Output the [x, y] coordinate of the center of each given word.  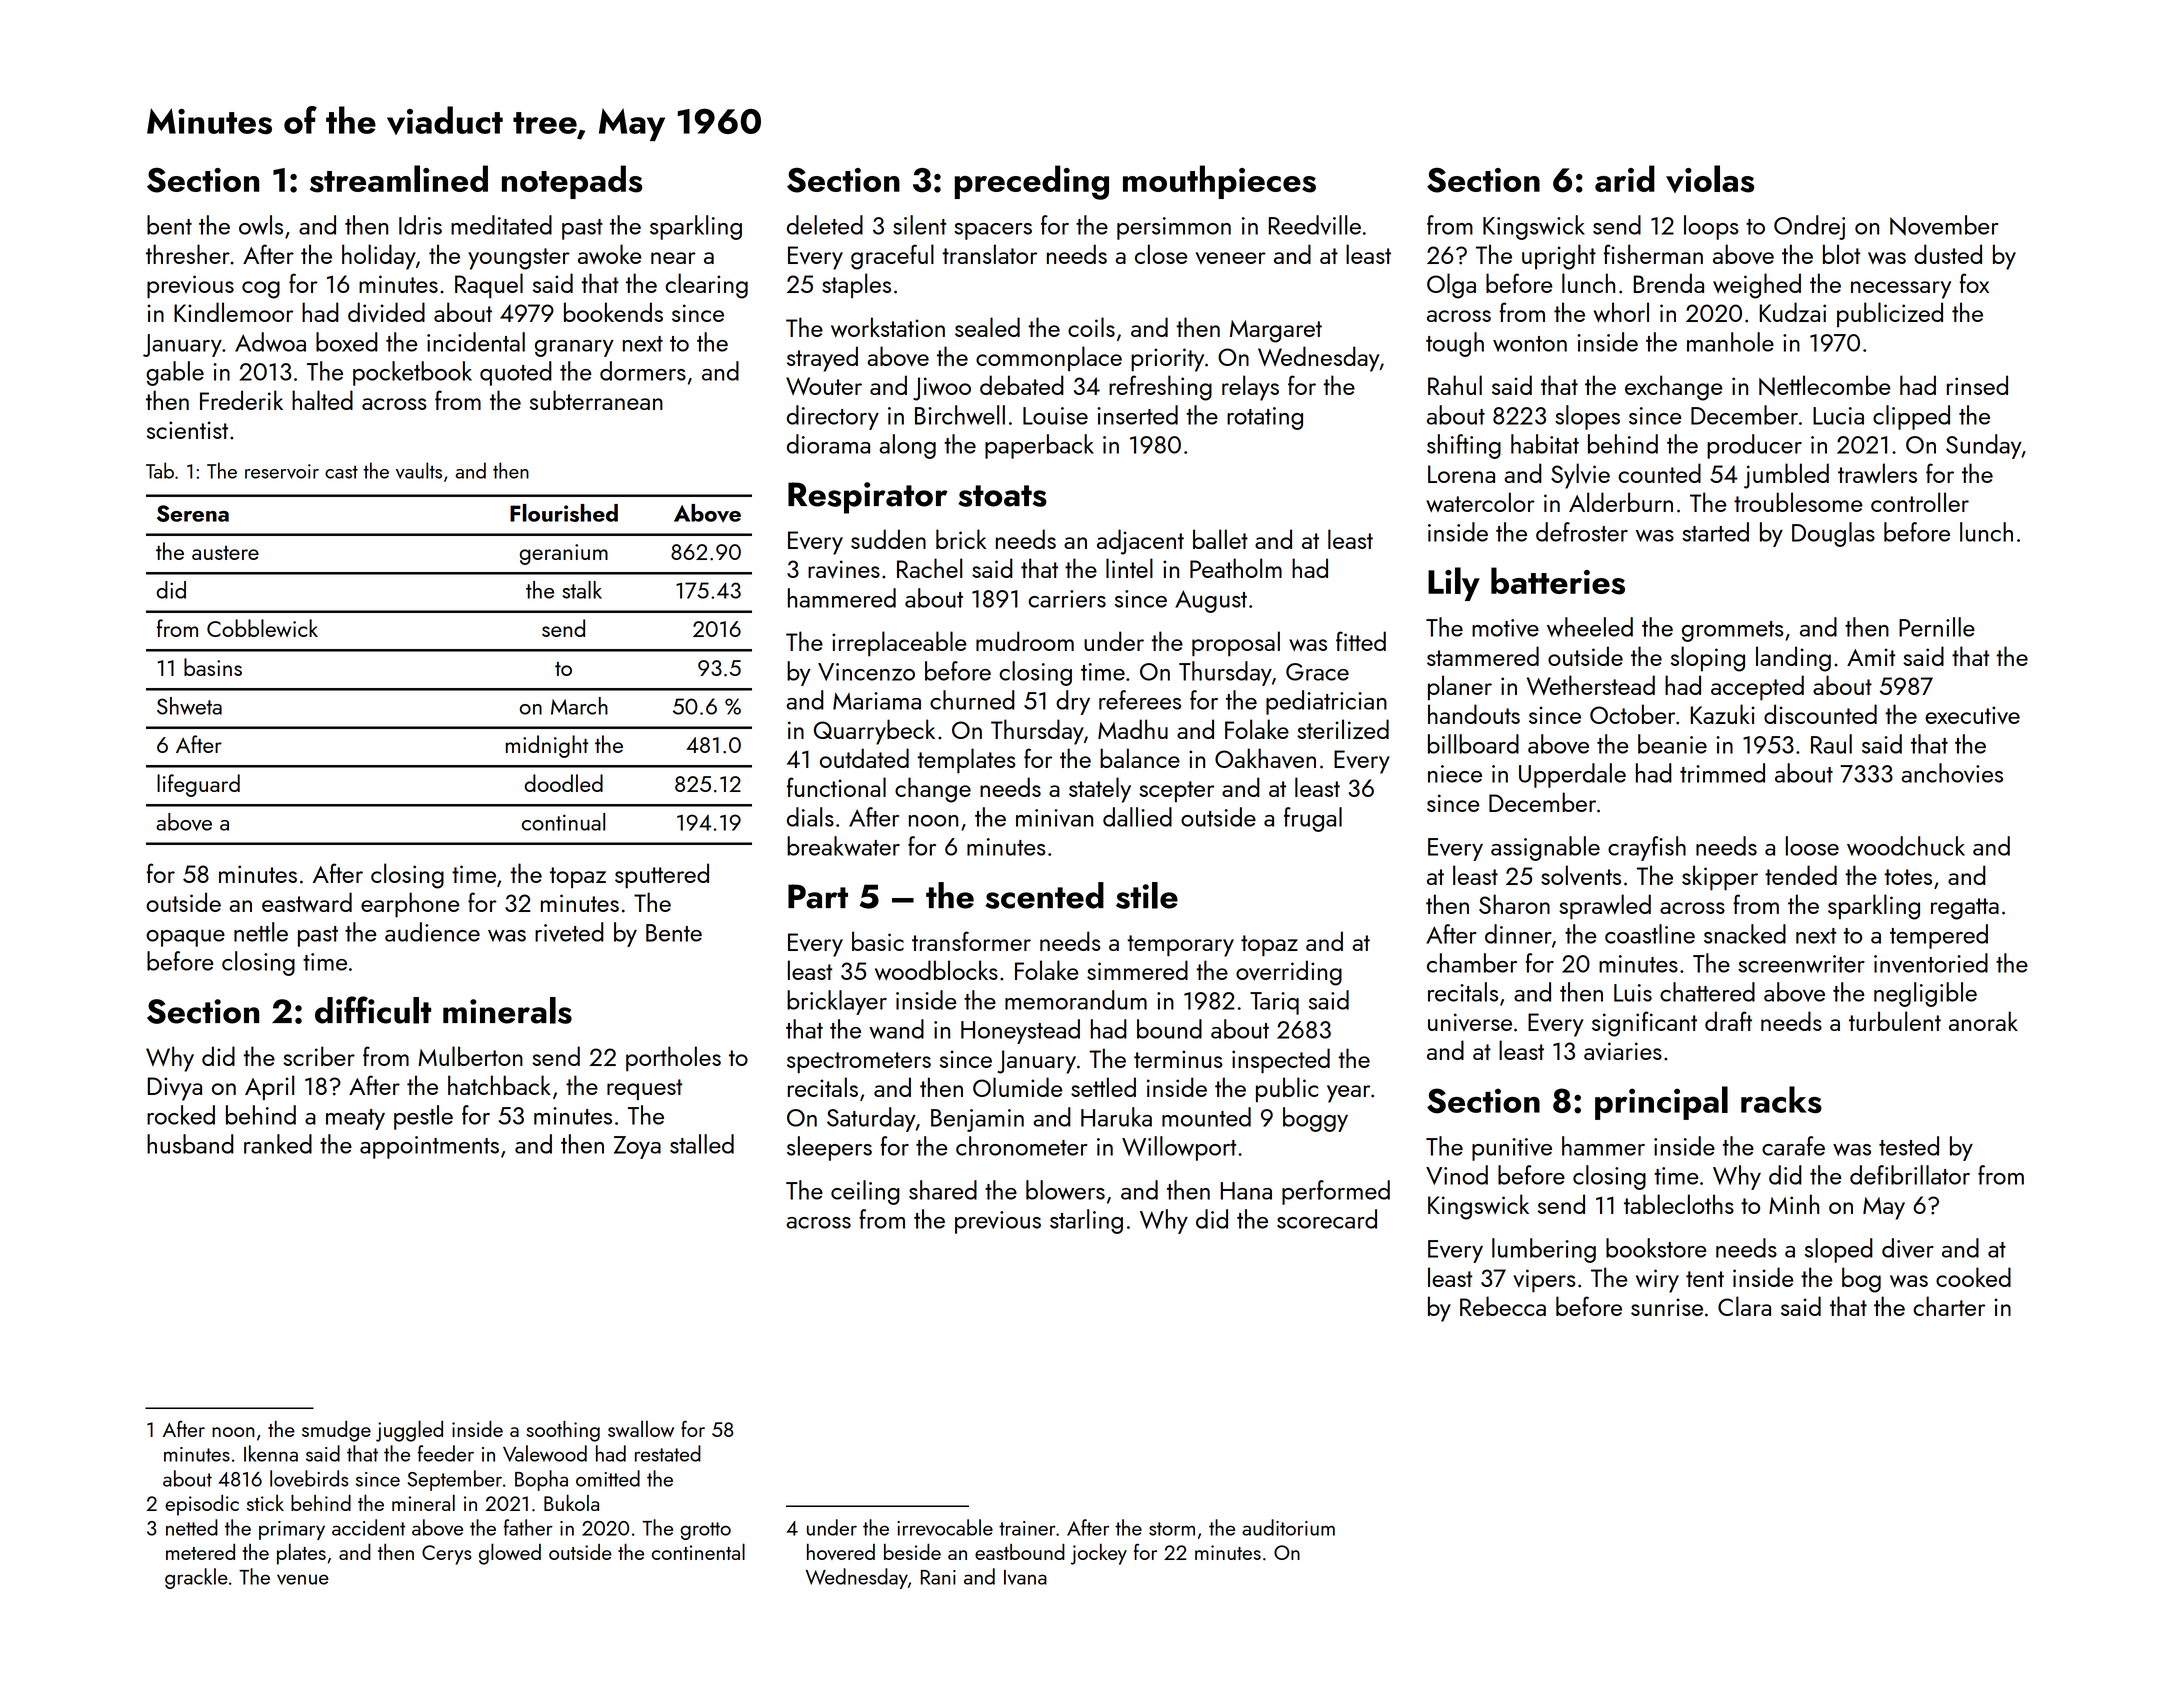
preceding [1032, 182]
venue [303, 1579]
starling [1086, 1221]
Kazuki [1723, 714]
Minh [1794, 1204]
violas [1710, 179]
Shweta [189, 706]
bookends [613, 312]
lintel [1129, 568]
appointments [429, 1147]
